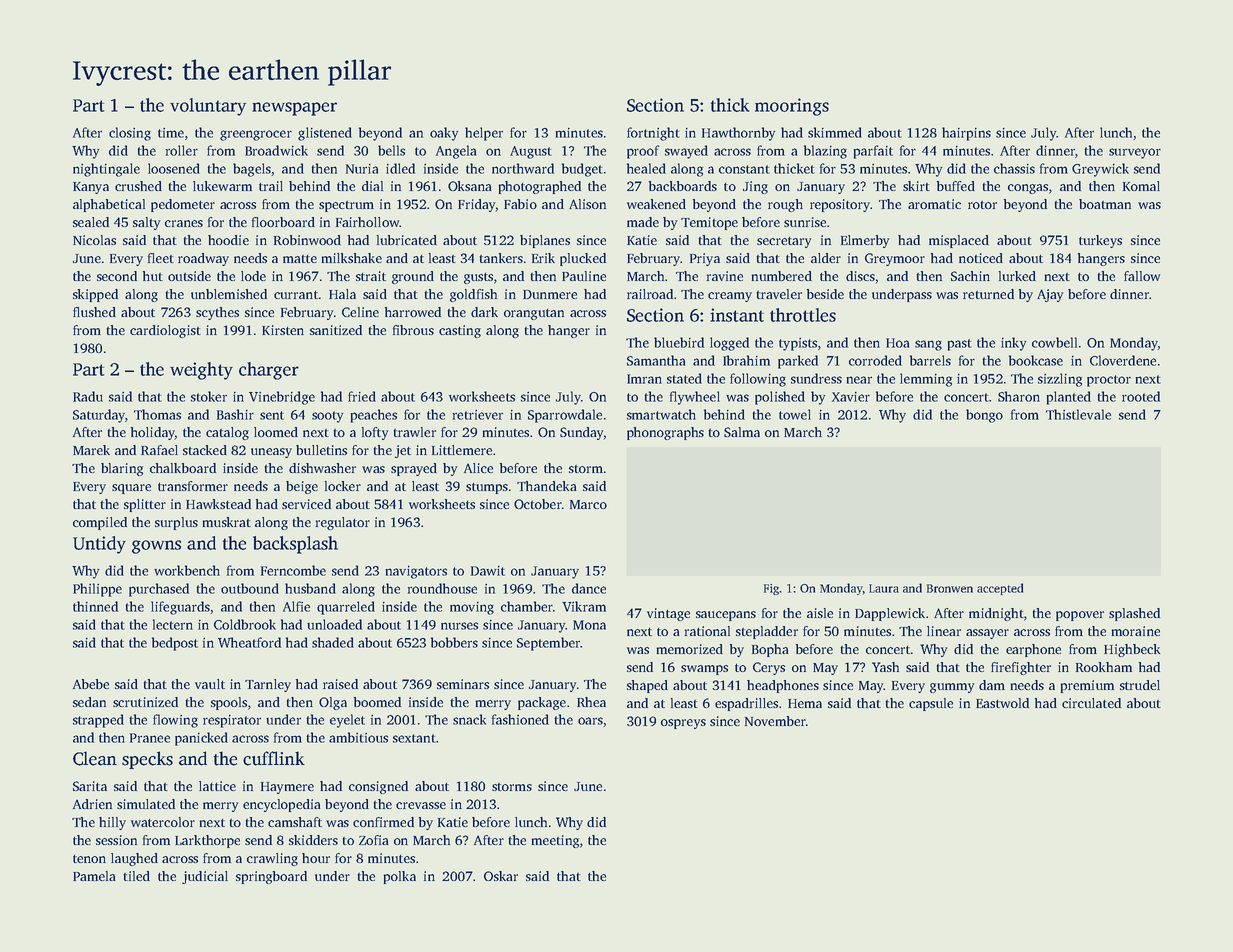 The width and height of the screenshot is (1233, 952). Describe the element at coordinates (208, 107) in the screenshot. I see `voluntary` at that location.
